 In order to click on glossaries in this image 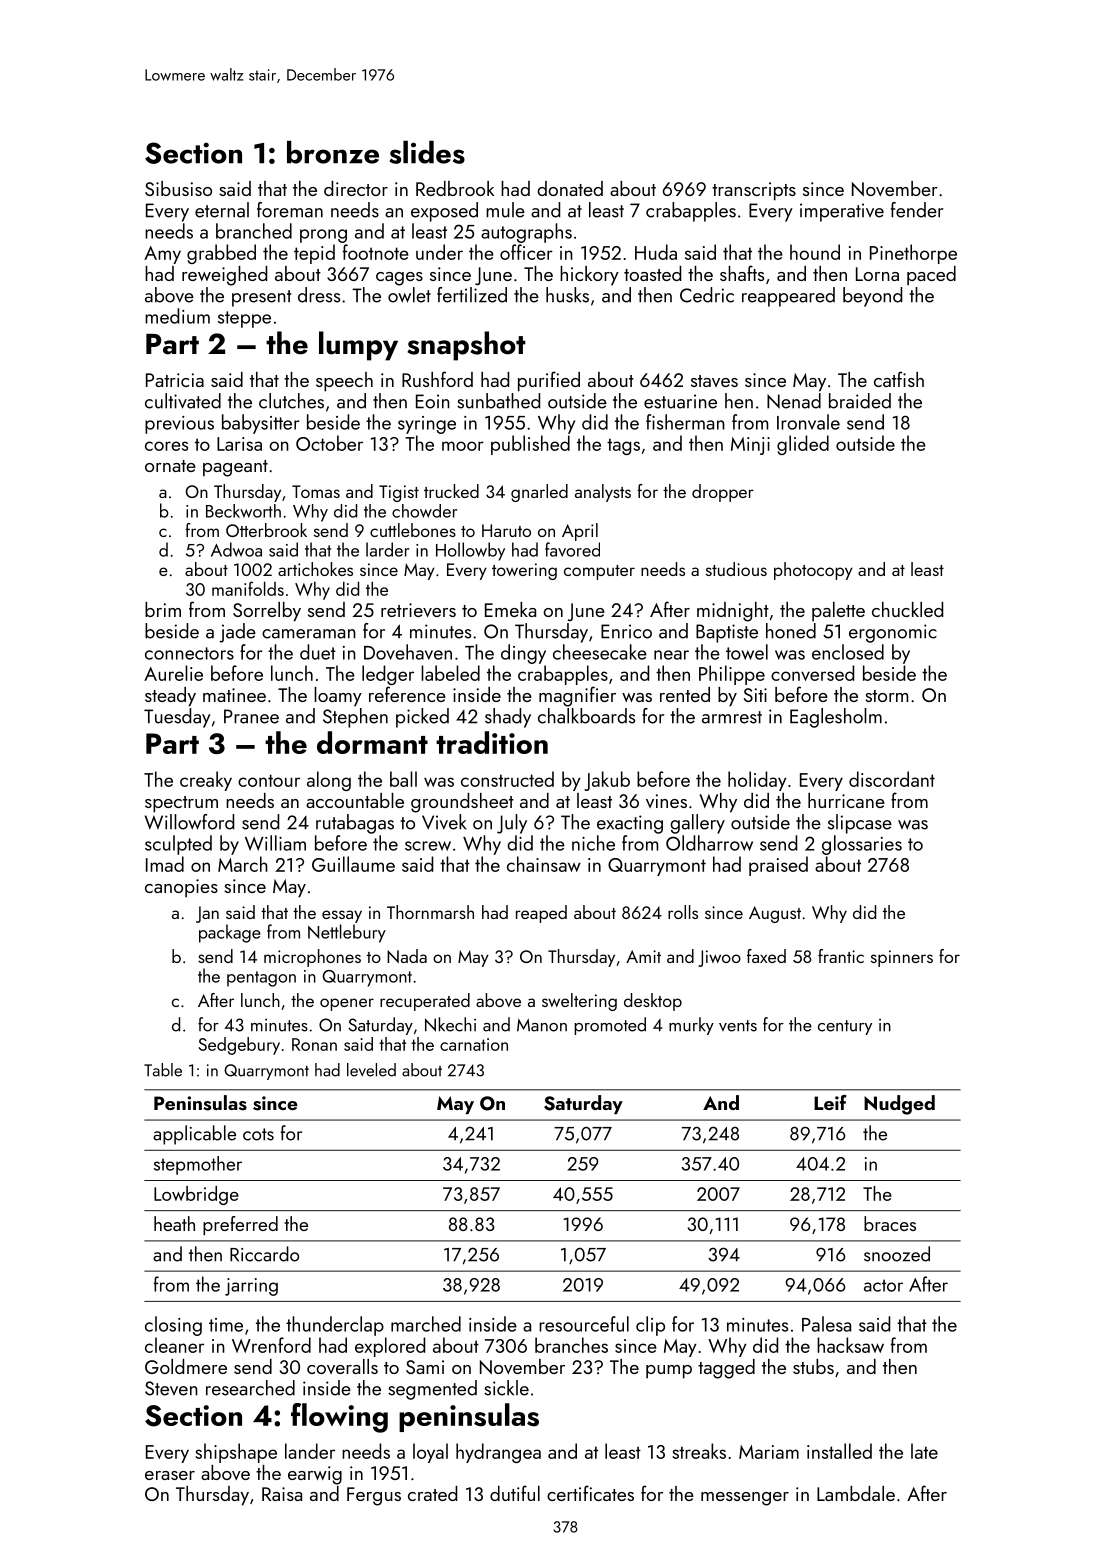, I will do `click(862, 845)`.
